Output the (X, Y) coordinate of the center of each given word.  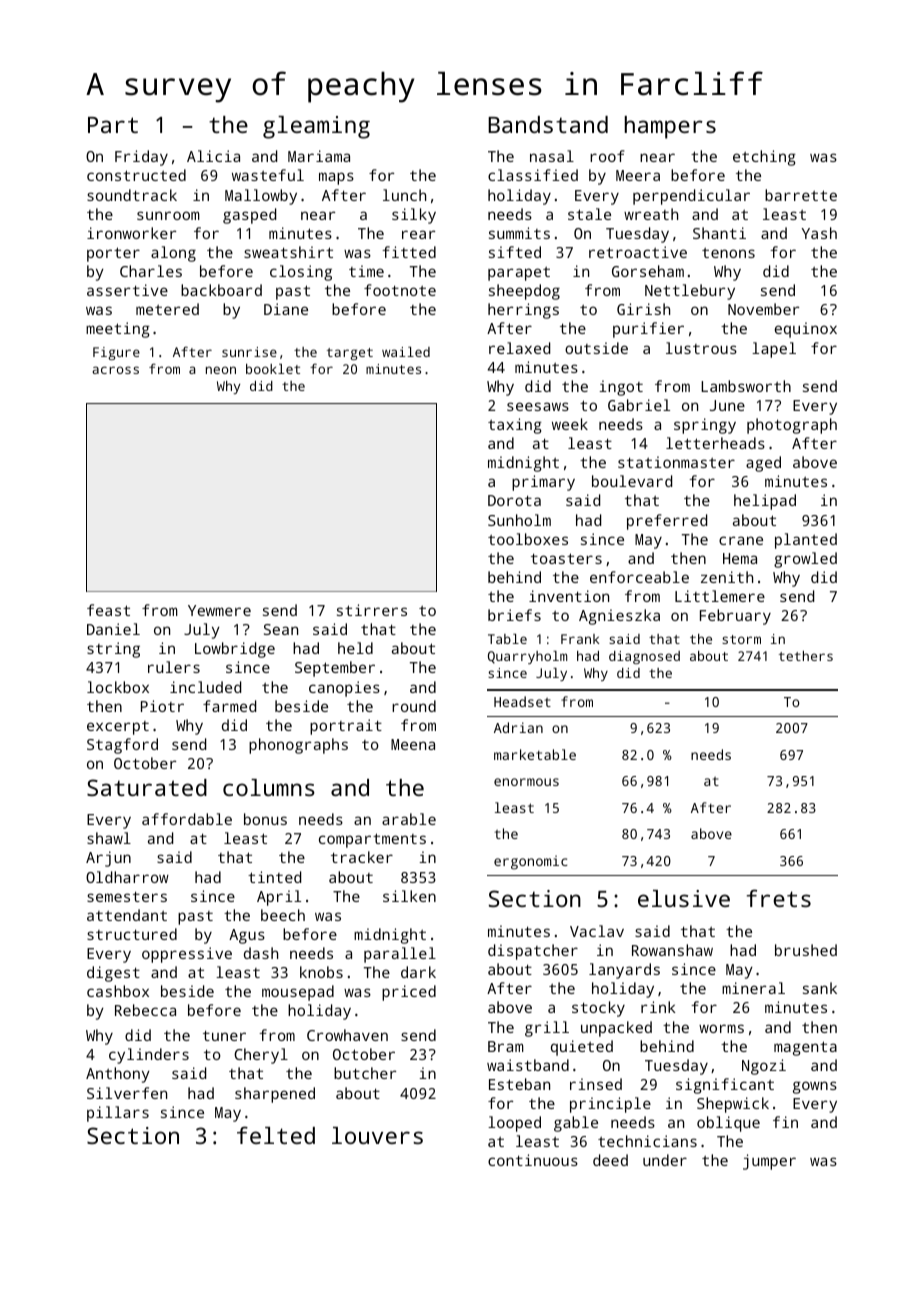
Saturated (147, 787)
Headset (522, 701)
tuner (224, 1035)
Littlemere (720, 596)
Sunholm (519, 520)
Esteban (519, 1084)
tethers (806, 656)
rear (418, 234)
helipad (765, 502)
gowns (815, 1087)
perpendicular (691, 197)
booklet (273, 369)
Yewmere (219, 610)
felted (276, 1135)
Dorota (514, 500)
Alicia (213, 156)
